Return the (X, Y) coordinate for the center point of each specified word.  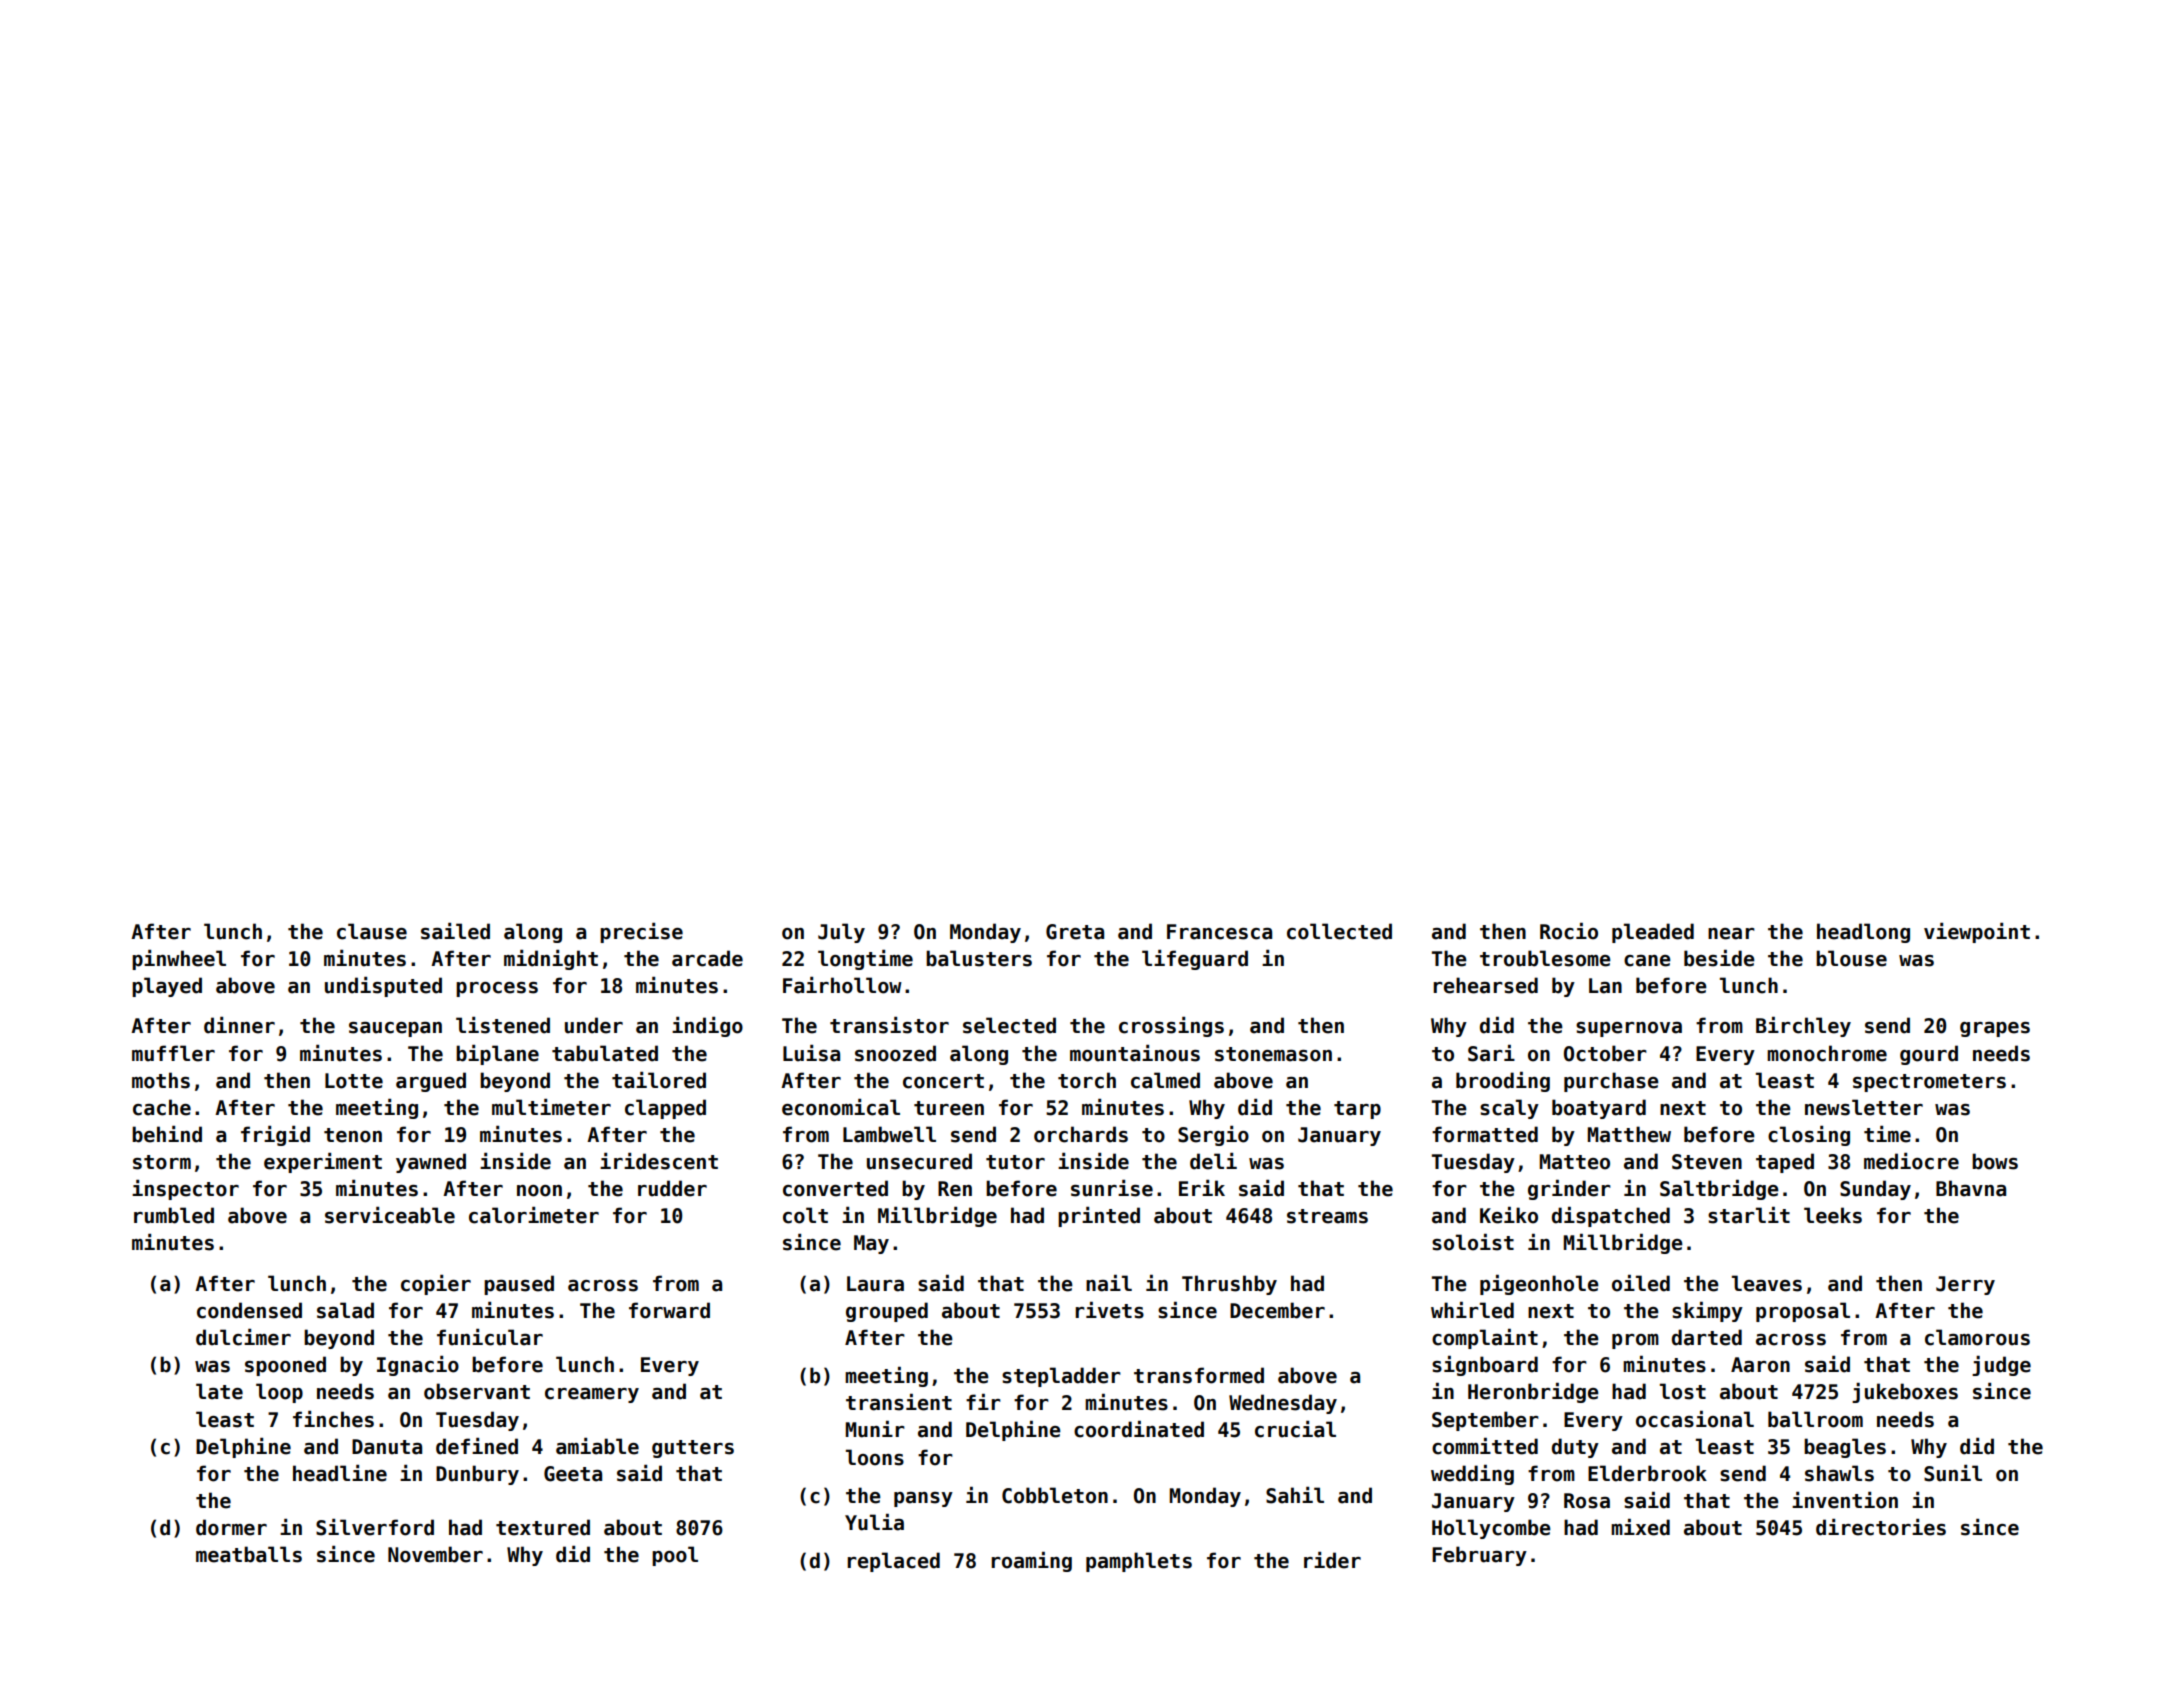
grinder (1569, 1190)
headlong (1863, 933)
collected (1339, 931)
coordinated (1139, 1429)
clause (372, 931)
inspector (185, 1190)
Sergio (1213, 1136)
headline (340, 1473)
